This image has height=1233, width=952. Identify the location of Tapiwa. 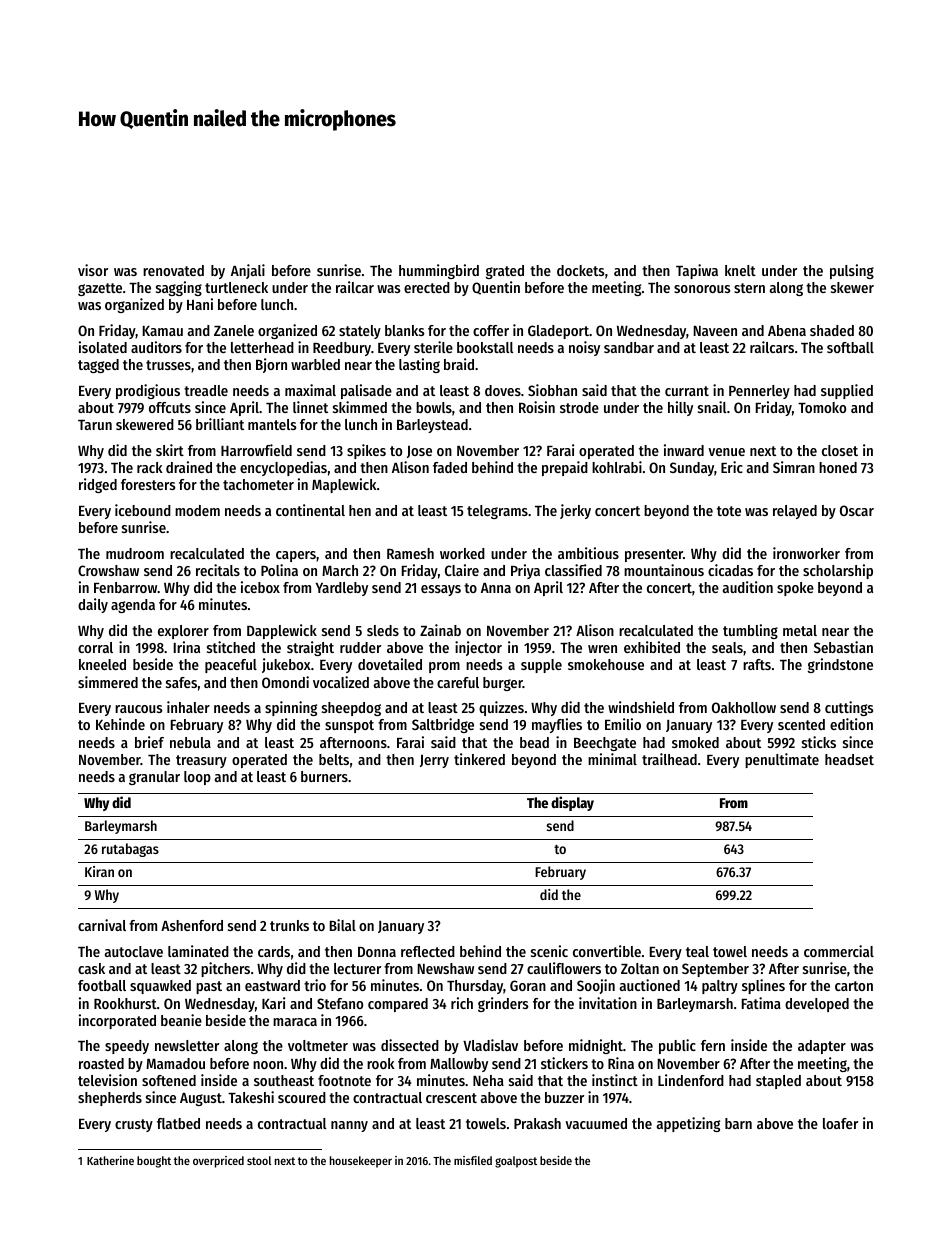
(697, 271).
